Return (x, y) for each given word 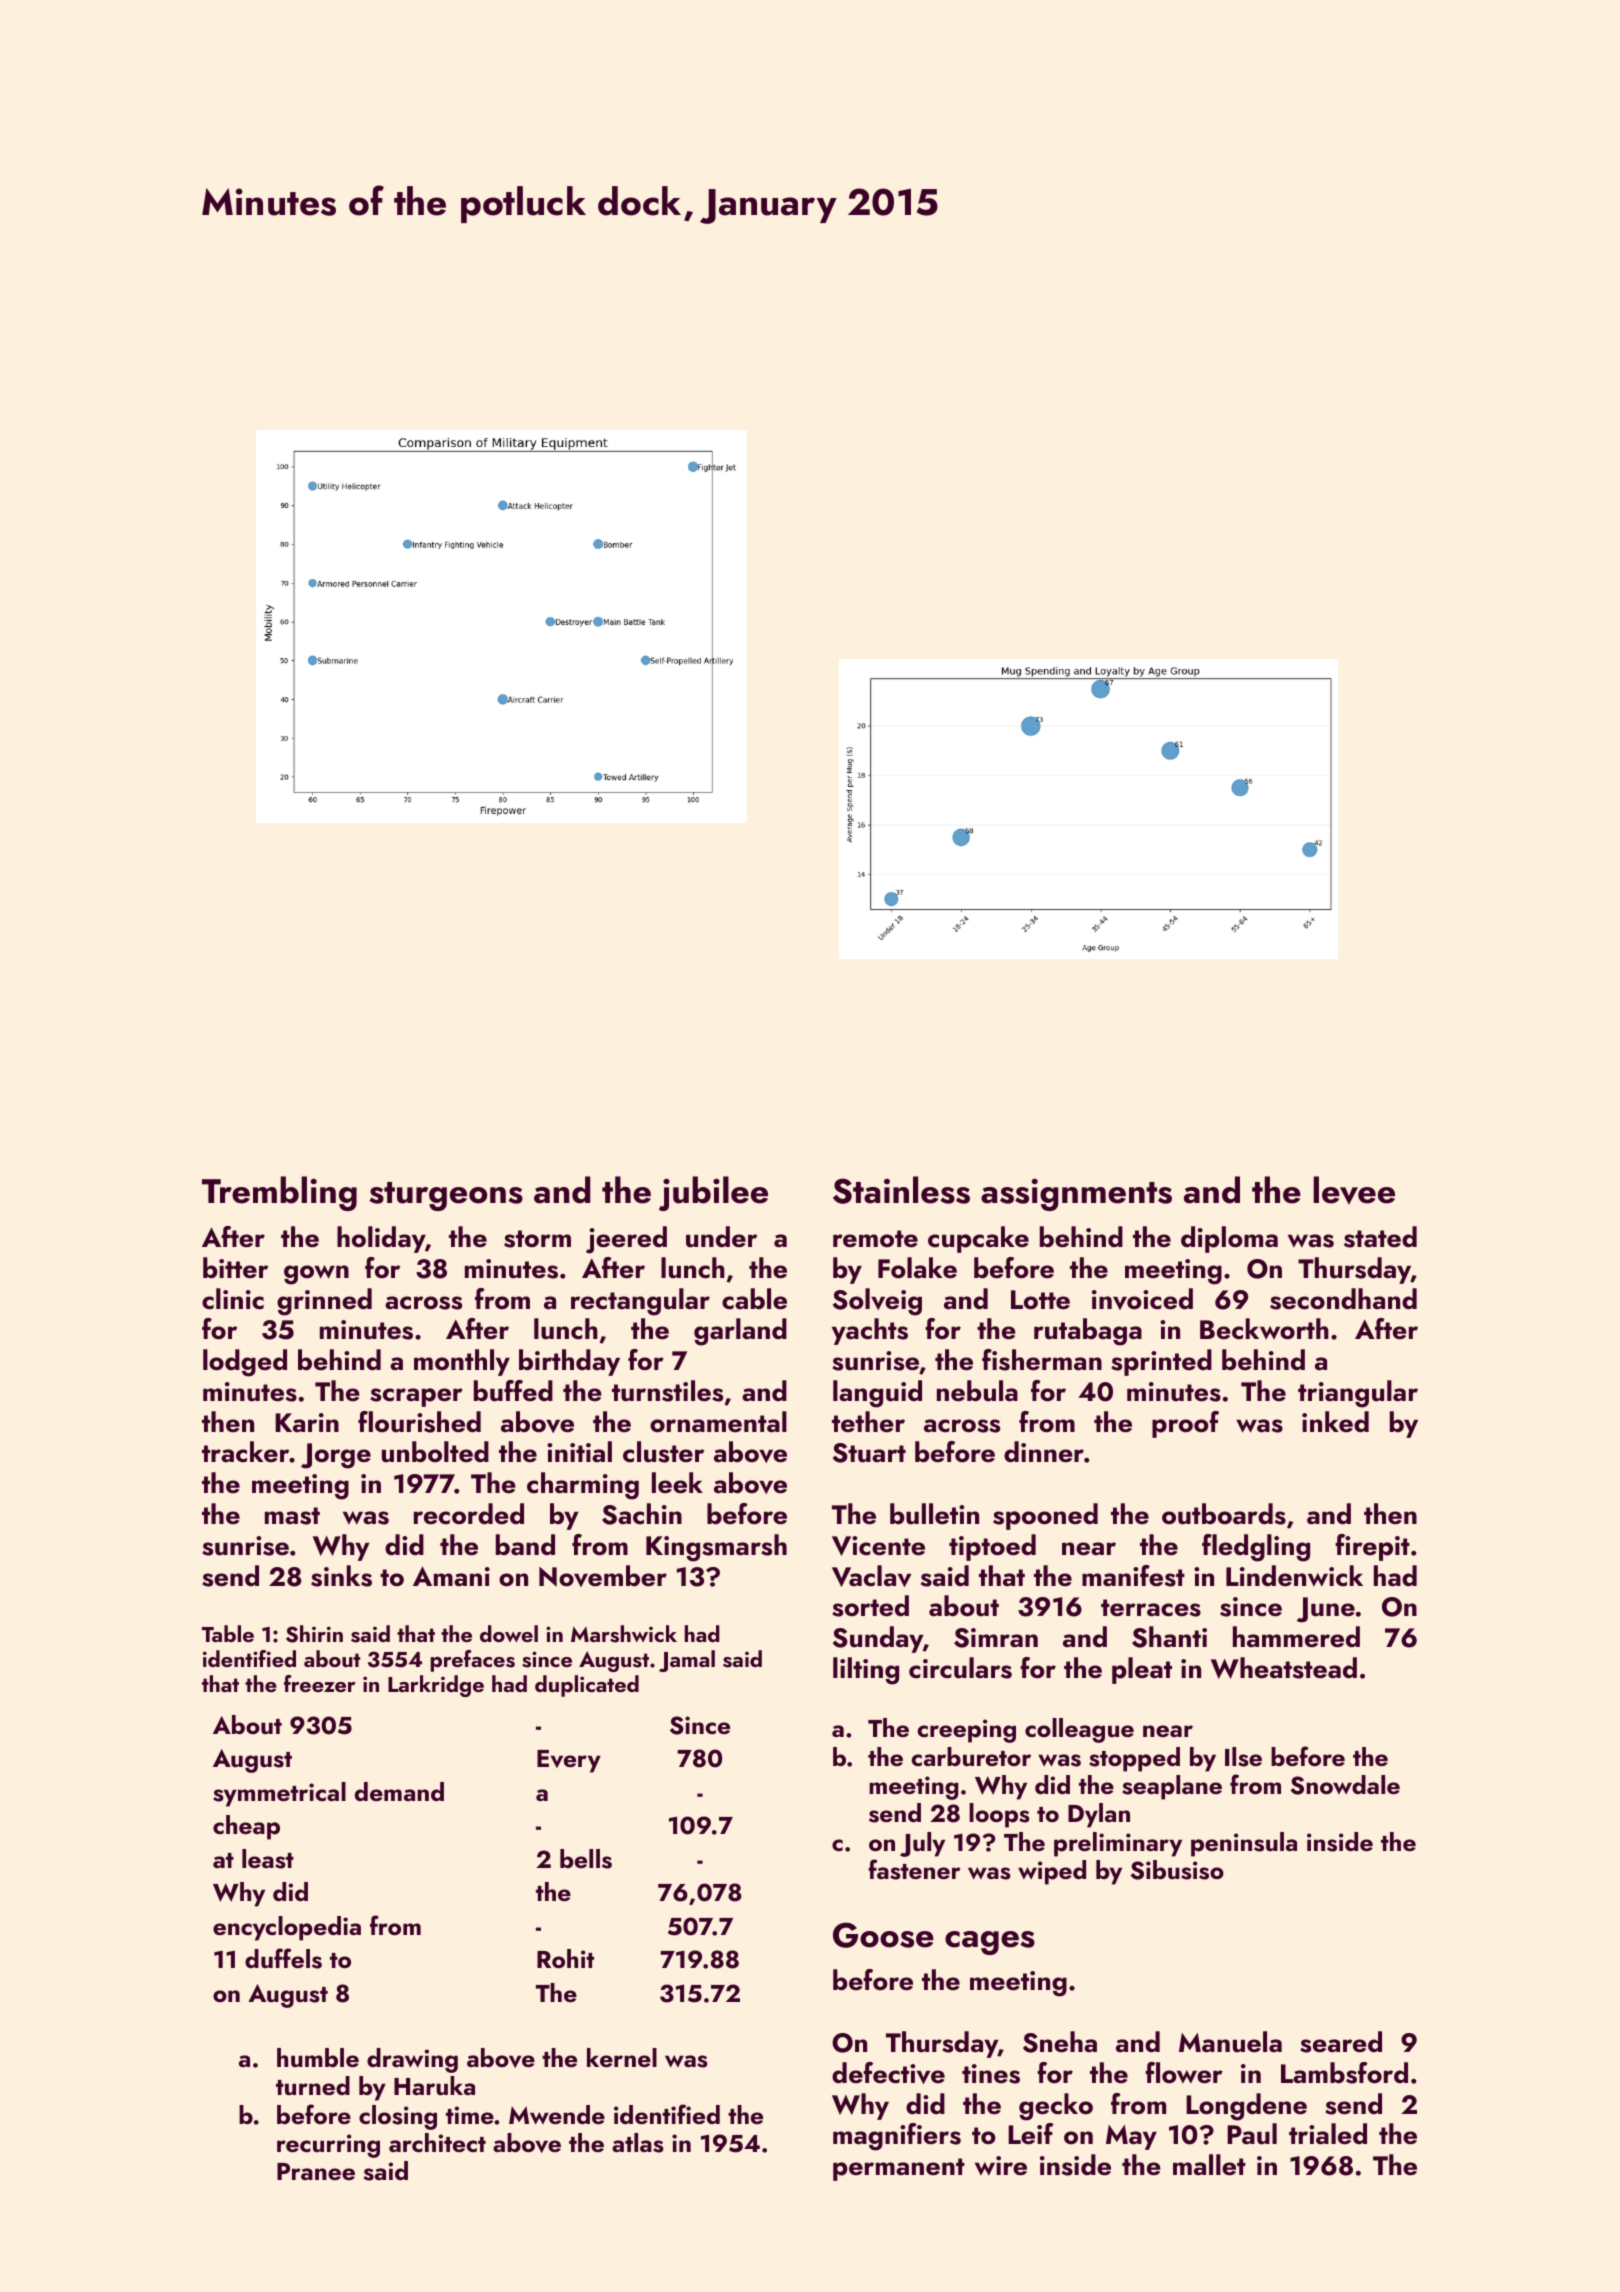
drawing (412, 2060)
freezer (320, 1683)
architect (437, 2142)
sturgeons (446, 1196)
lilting (866, 1671)
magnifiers (897, 2137)
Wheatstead (1284, 1668)
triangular (1358, 1394)
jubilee (713, 1193)
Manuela (1230, 2042)
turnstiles (667, 1391)
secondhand (1343, 1299)
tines (991, 2074)
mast (292, 1516)
